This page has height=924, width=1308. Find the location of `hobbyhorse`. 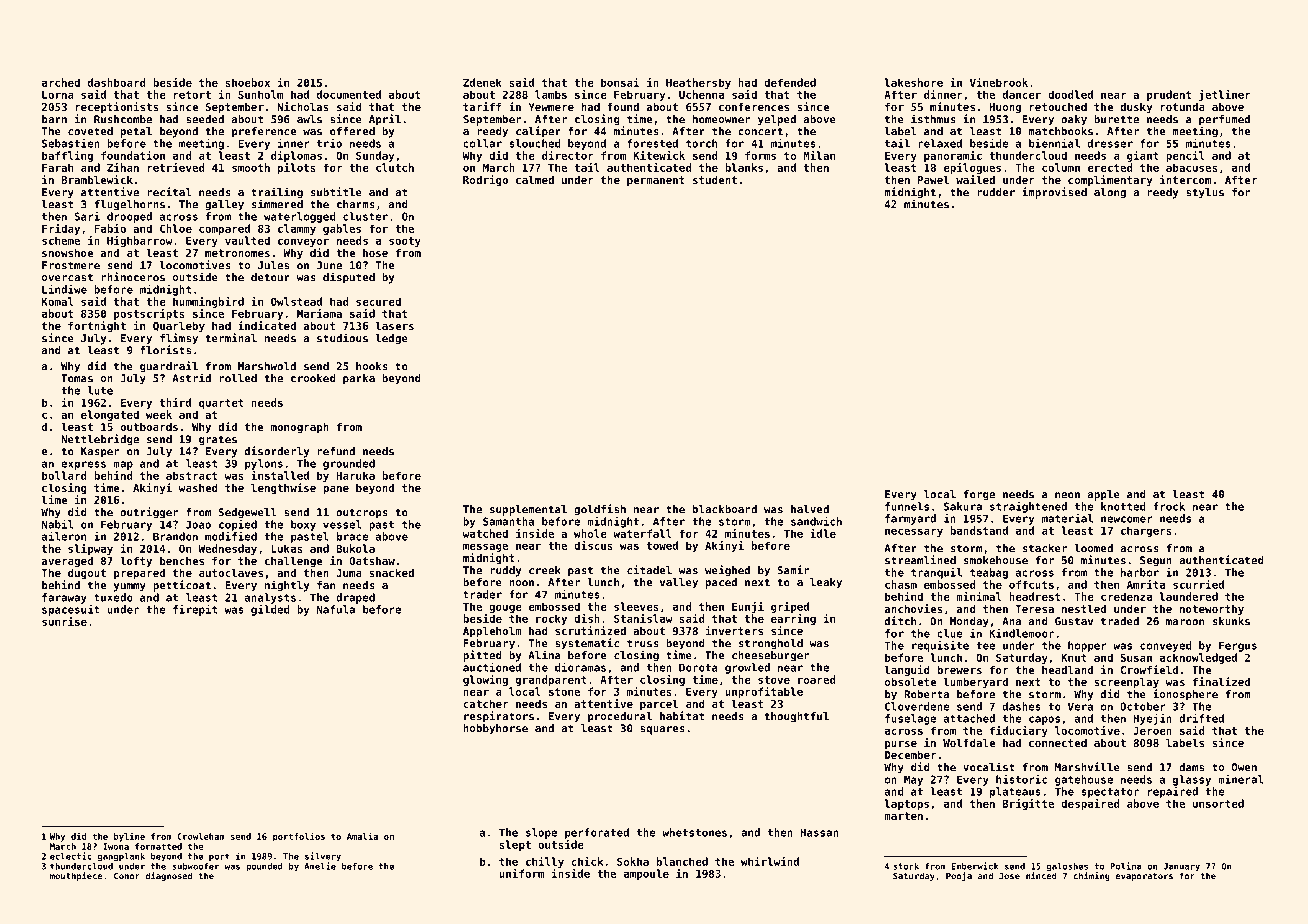

hobbyhorse is located at coordinates (495, 729).
